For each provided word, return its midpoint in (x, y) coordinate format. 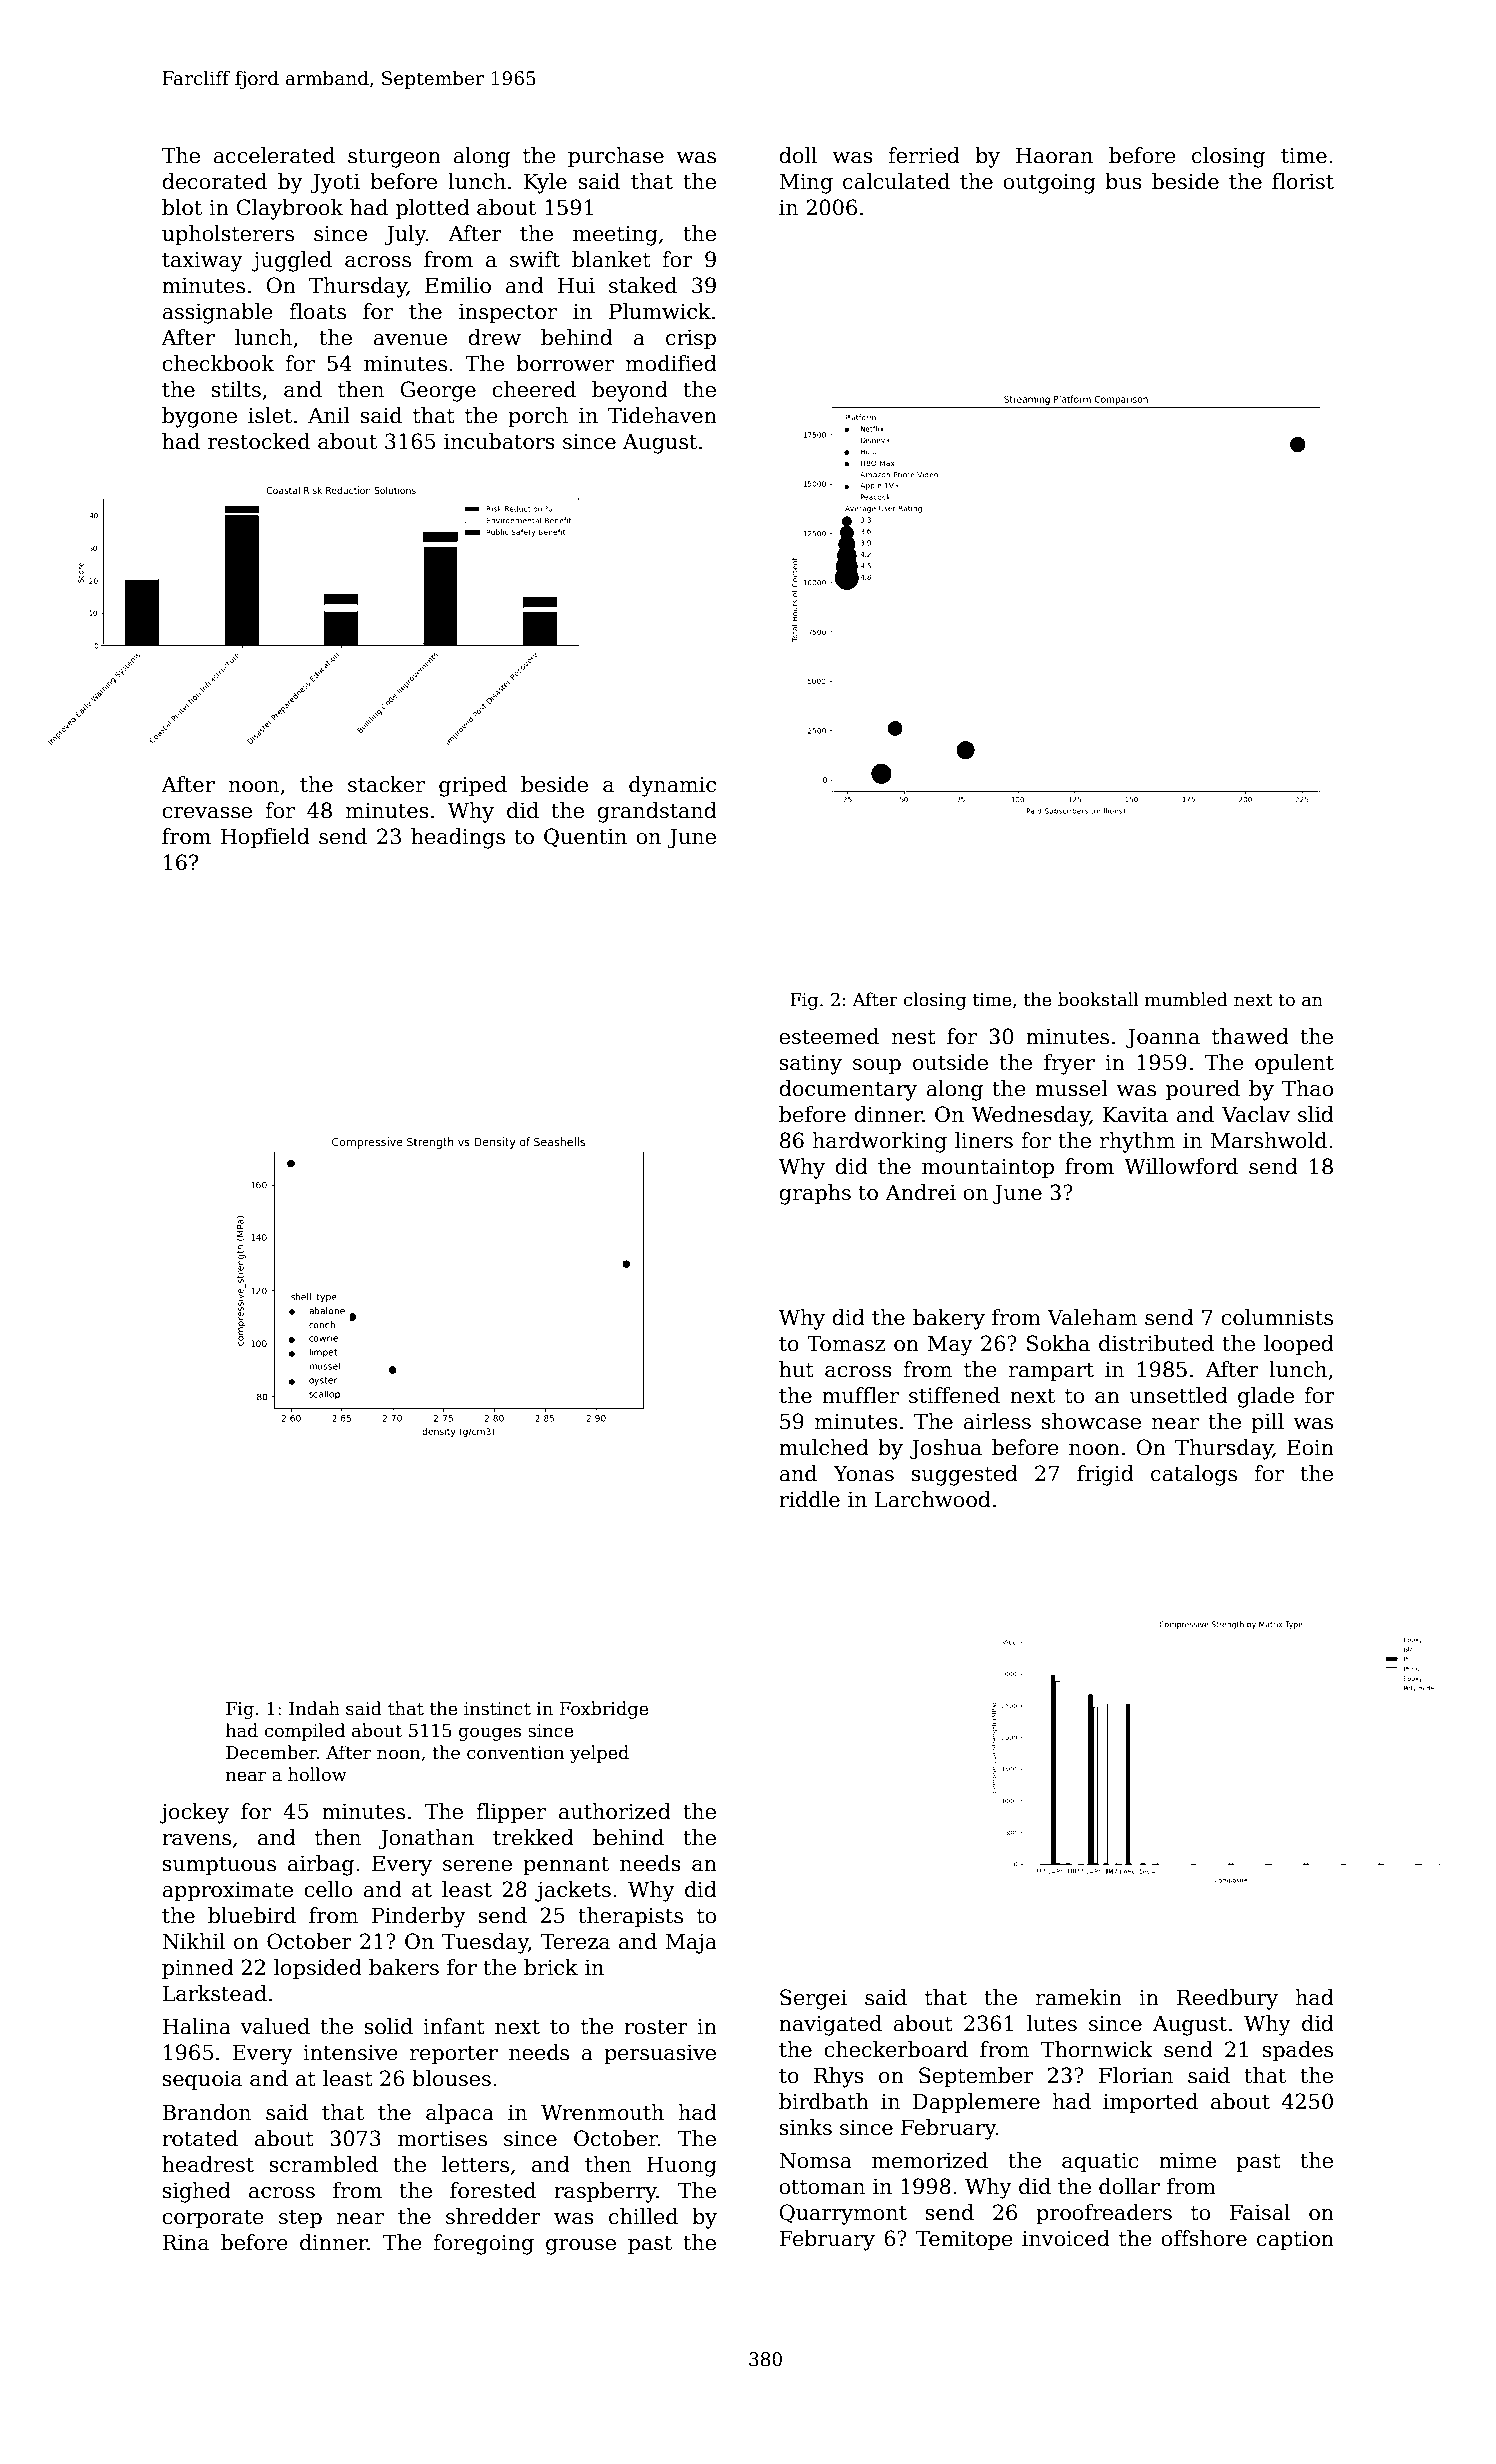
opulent (1294, 1064)
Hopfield (265, 838)
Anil (329, 415)
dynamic (672, 786)
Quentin (585, 837)
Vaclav (1256, 1114)
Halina (196, 2026)
